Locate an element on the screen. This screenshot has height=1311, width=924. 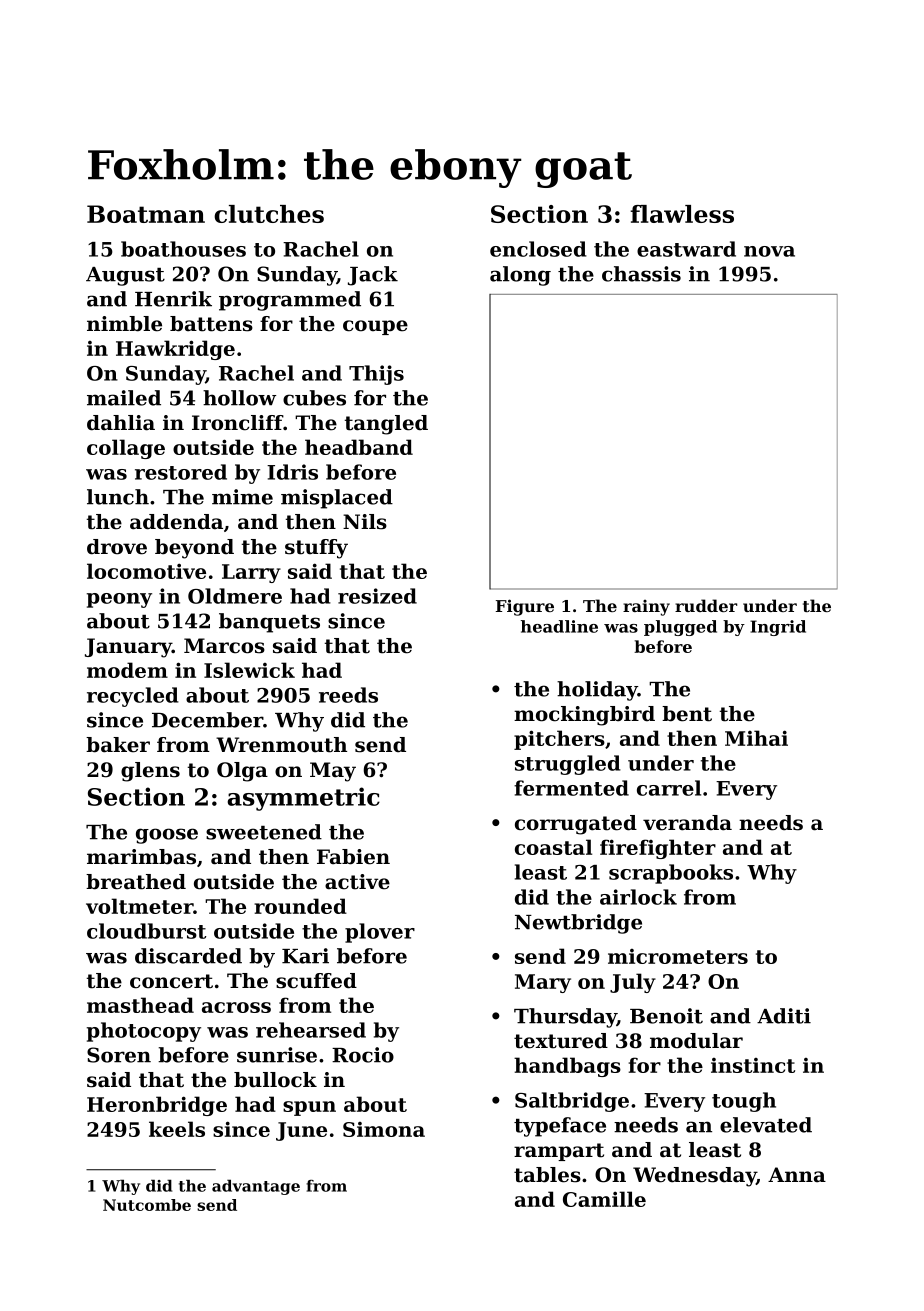
Olga is located at coordinates (242, 772).
